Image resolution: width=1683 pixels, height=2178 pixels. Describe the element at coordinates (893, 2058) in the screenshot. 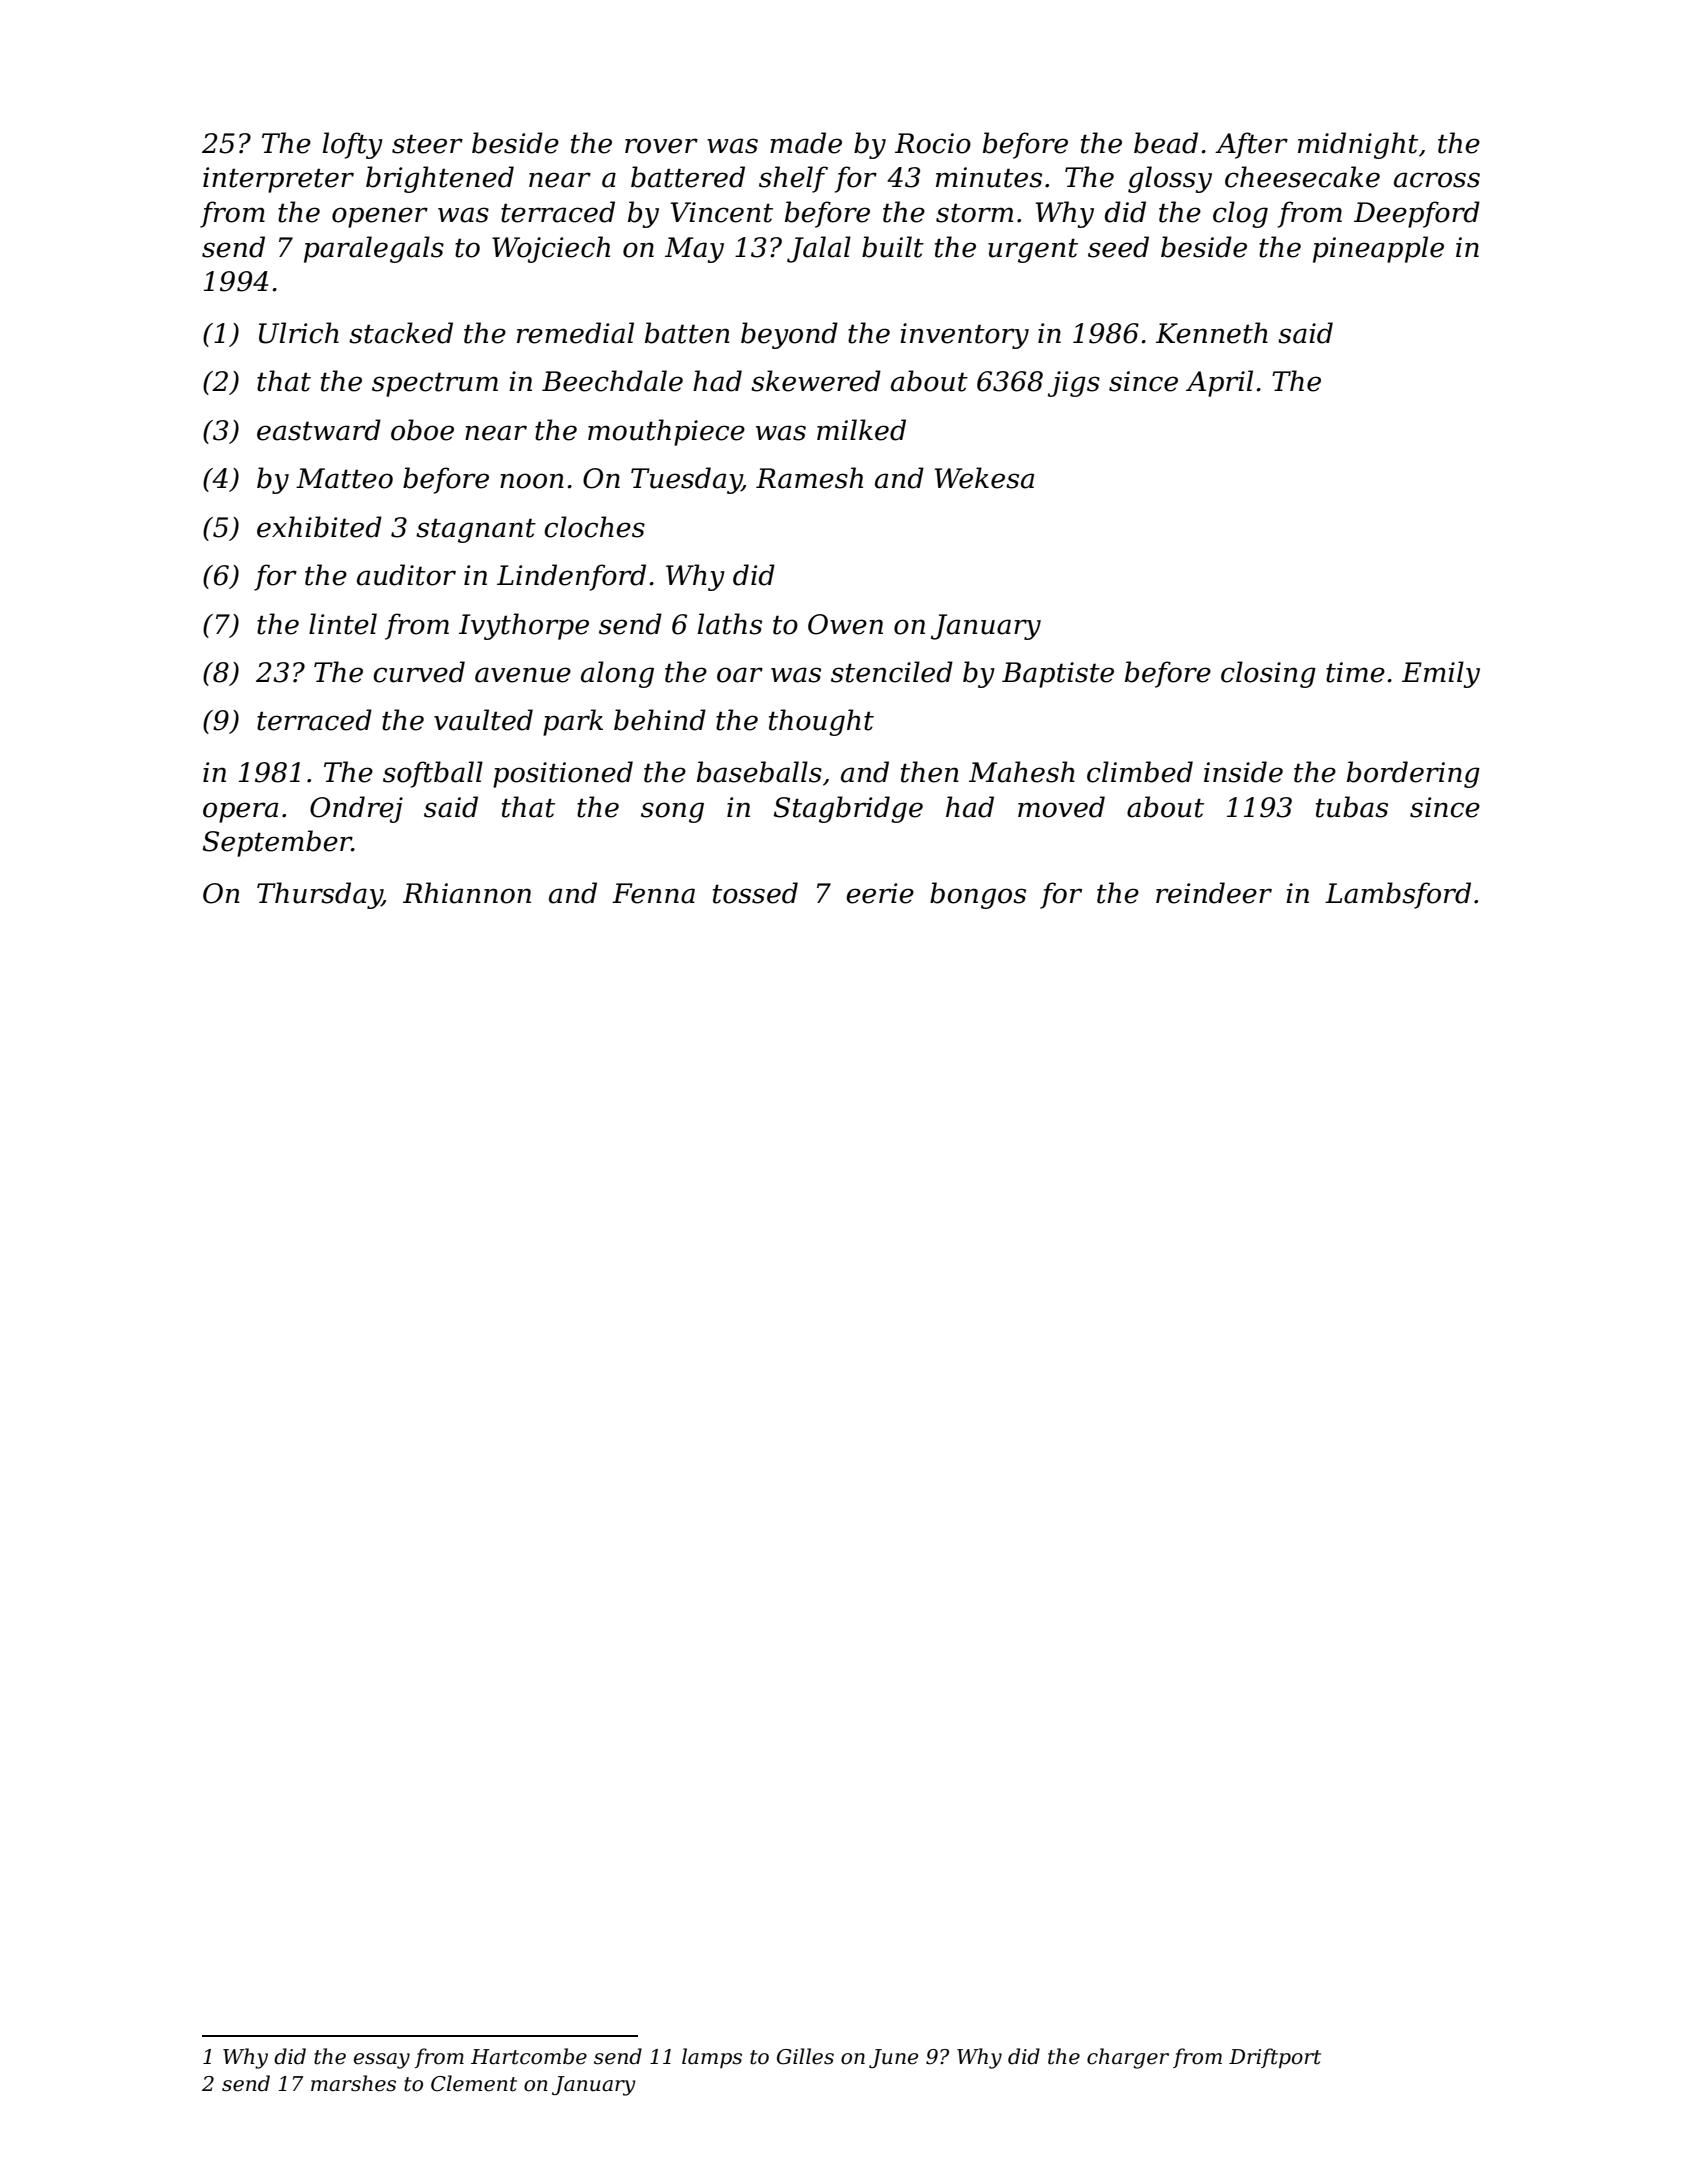

I see `June` at that location.
